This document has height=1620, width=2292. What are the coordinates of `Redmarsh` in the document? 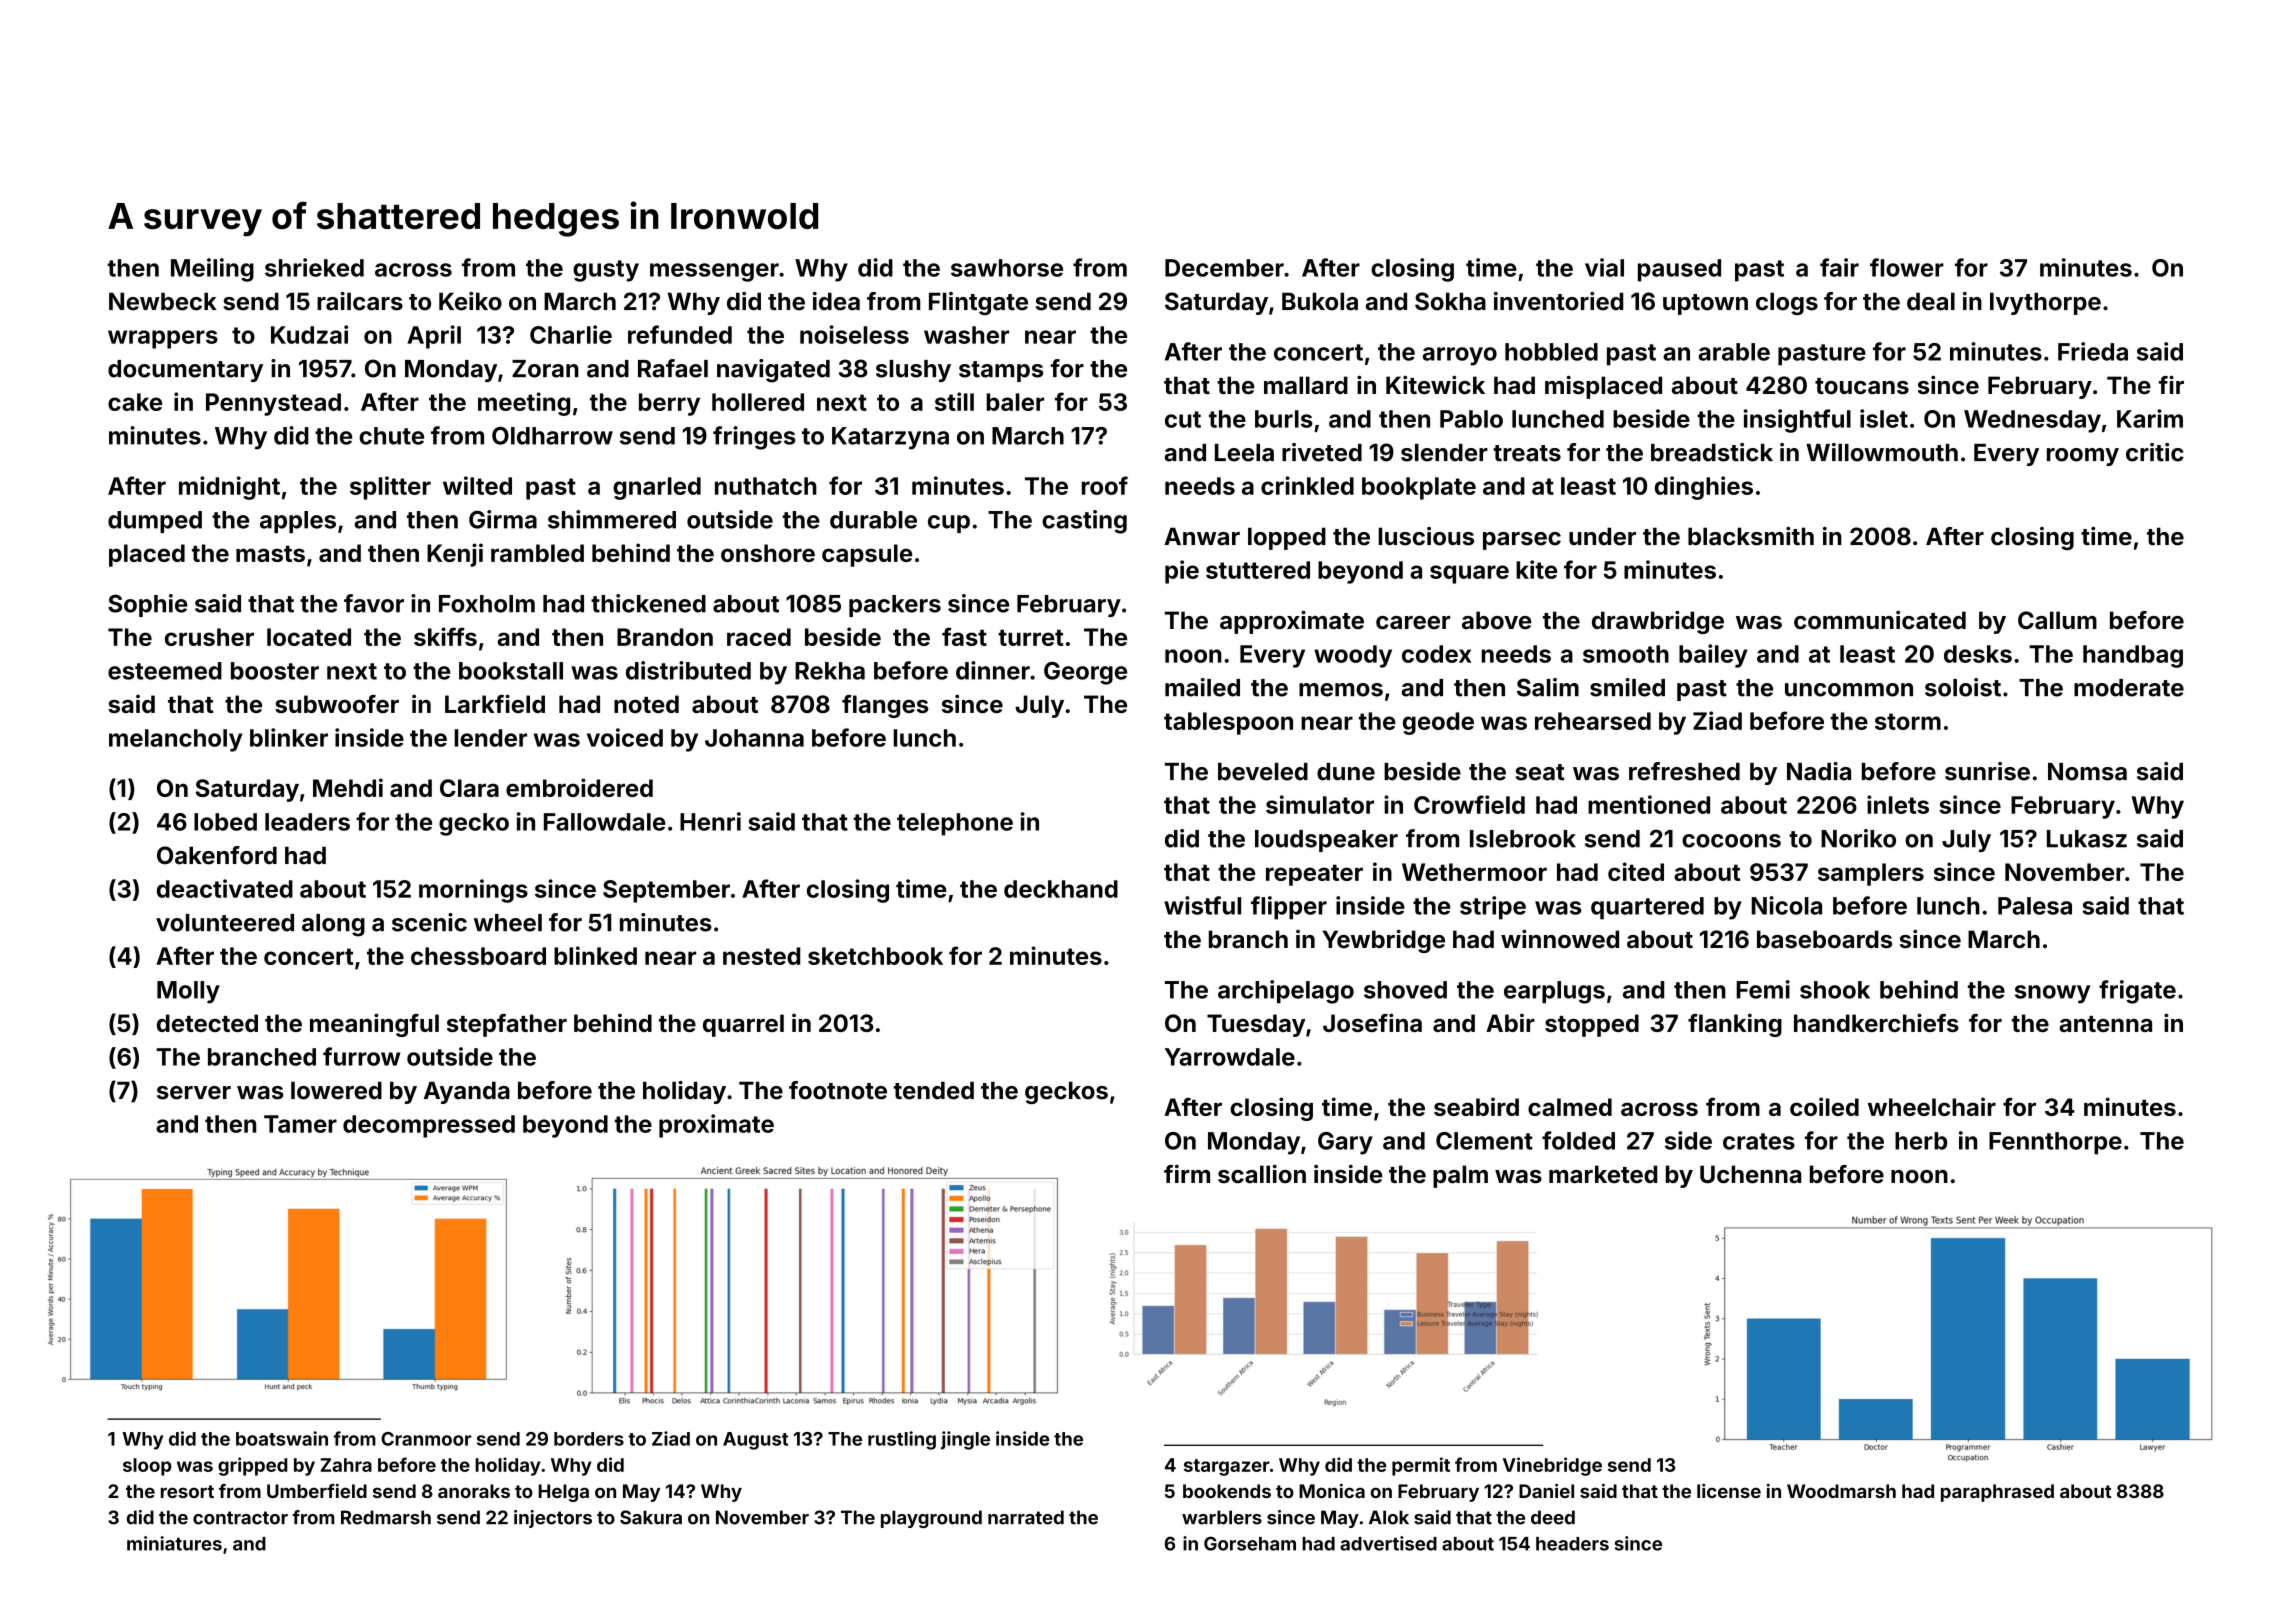 It's located at (386, 1517).
